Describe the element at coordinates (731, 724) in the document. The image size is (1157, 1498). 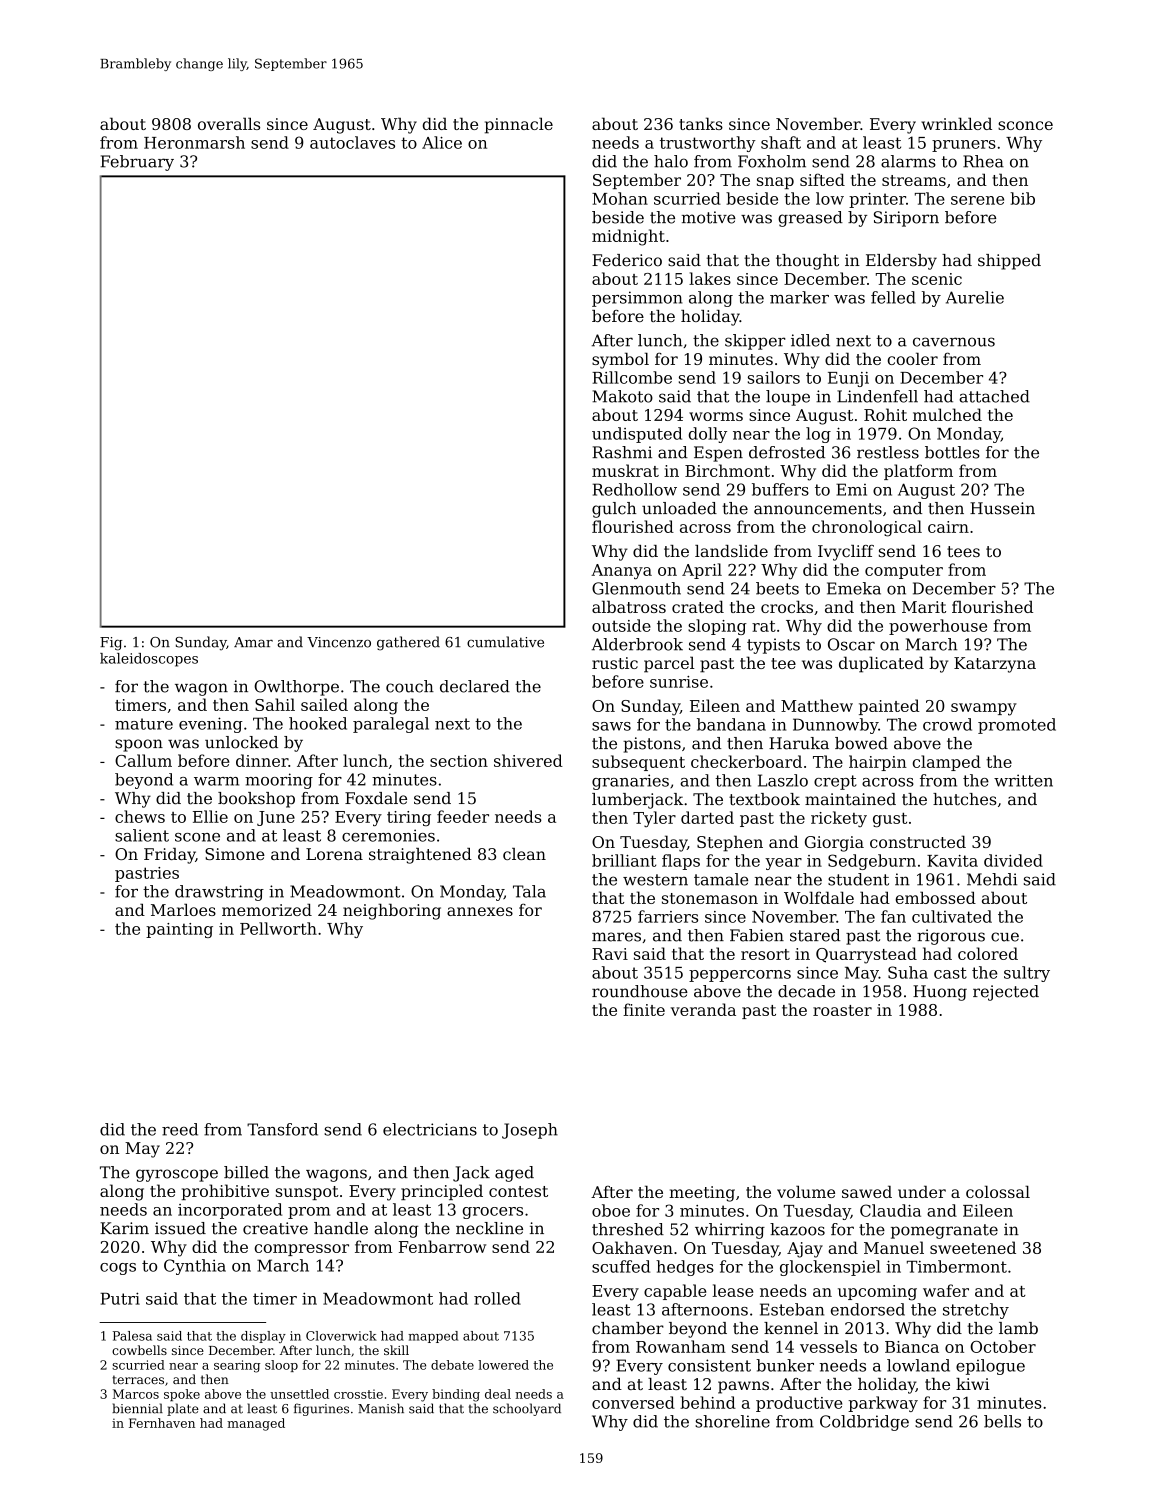
I see `bandana` at that location.
